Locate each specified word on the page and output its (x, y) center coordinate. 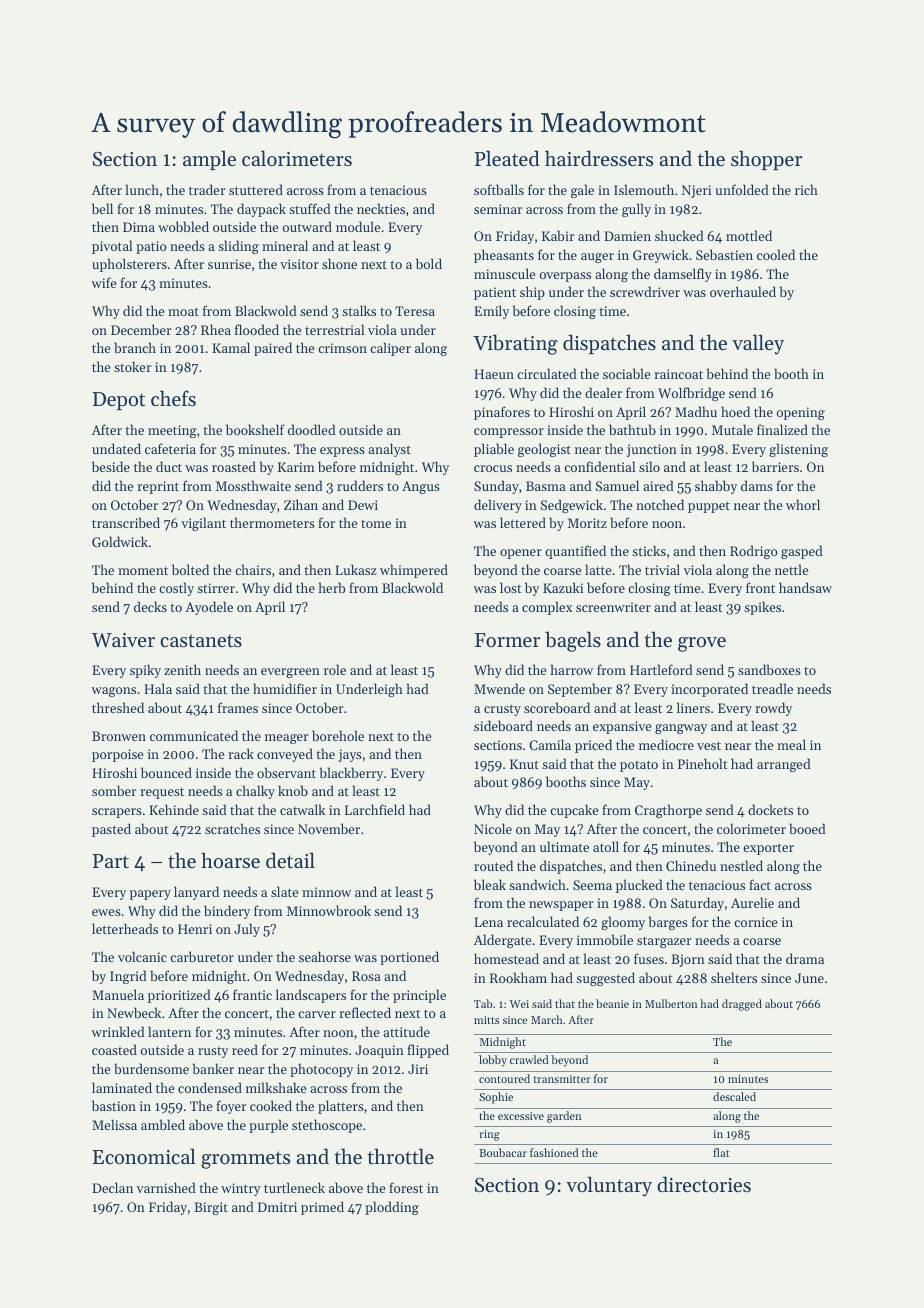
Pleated (507, 158)
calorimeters (297, 158)
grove (702, 644)
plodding (392, 1208)
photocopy (321, 1070)
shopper (766, 160)
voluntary (609, 1186)
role (335, 669)
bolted (190, 569)
